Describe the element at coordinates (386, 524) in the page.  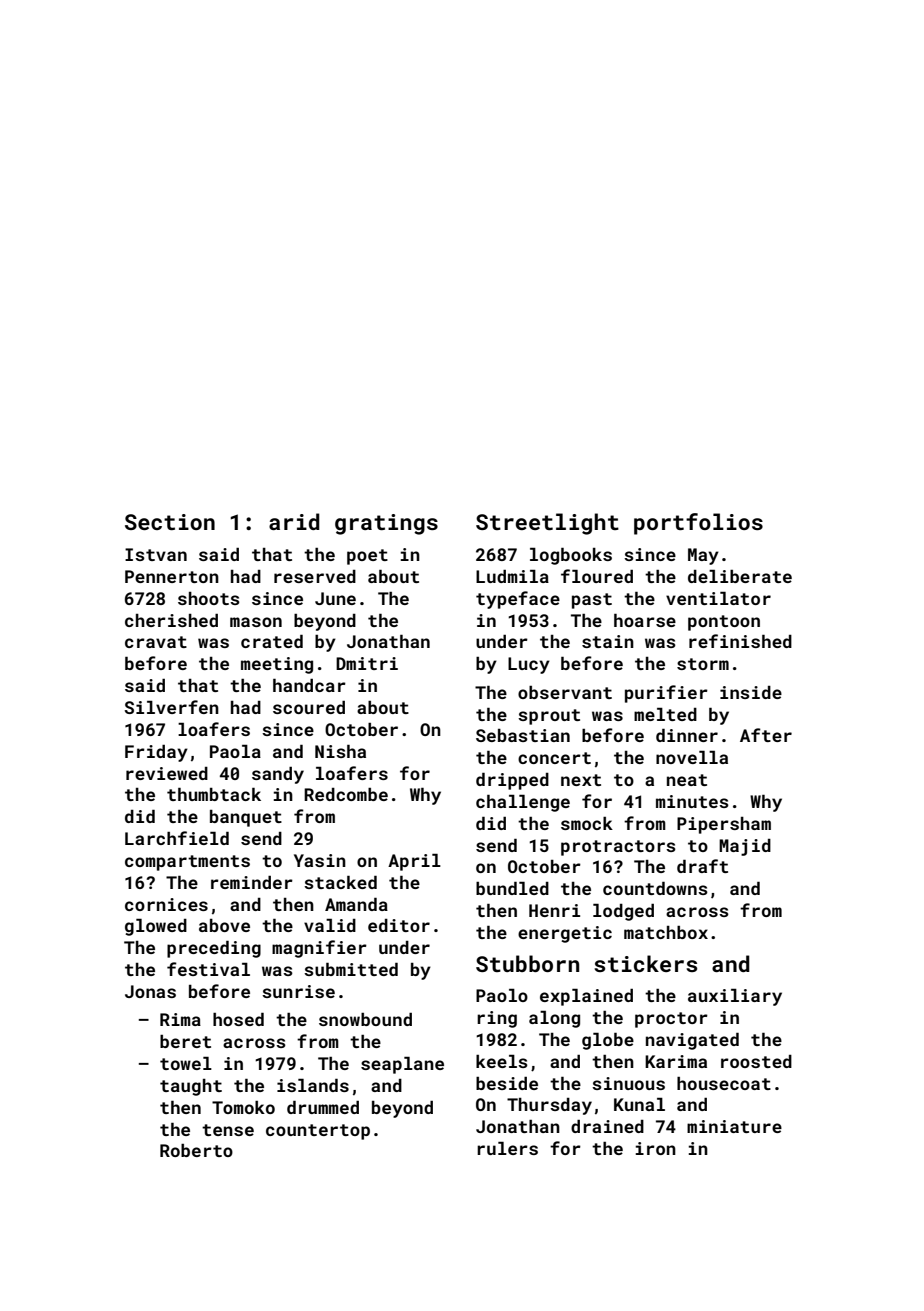
I see `gratings` at that location.
